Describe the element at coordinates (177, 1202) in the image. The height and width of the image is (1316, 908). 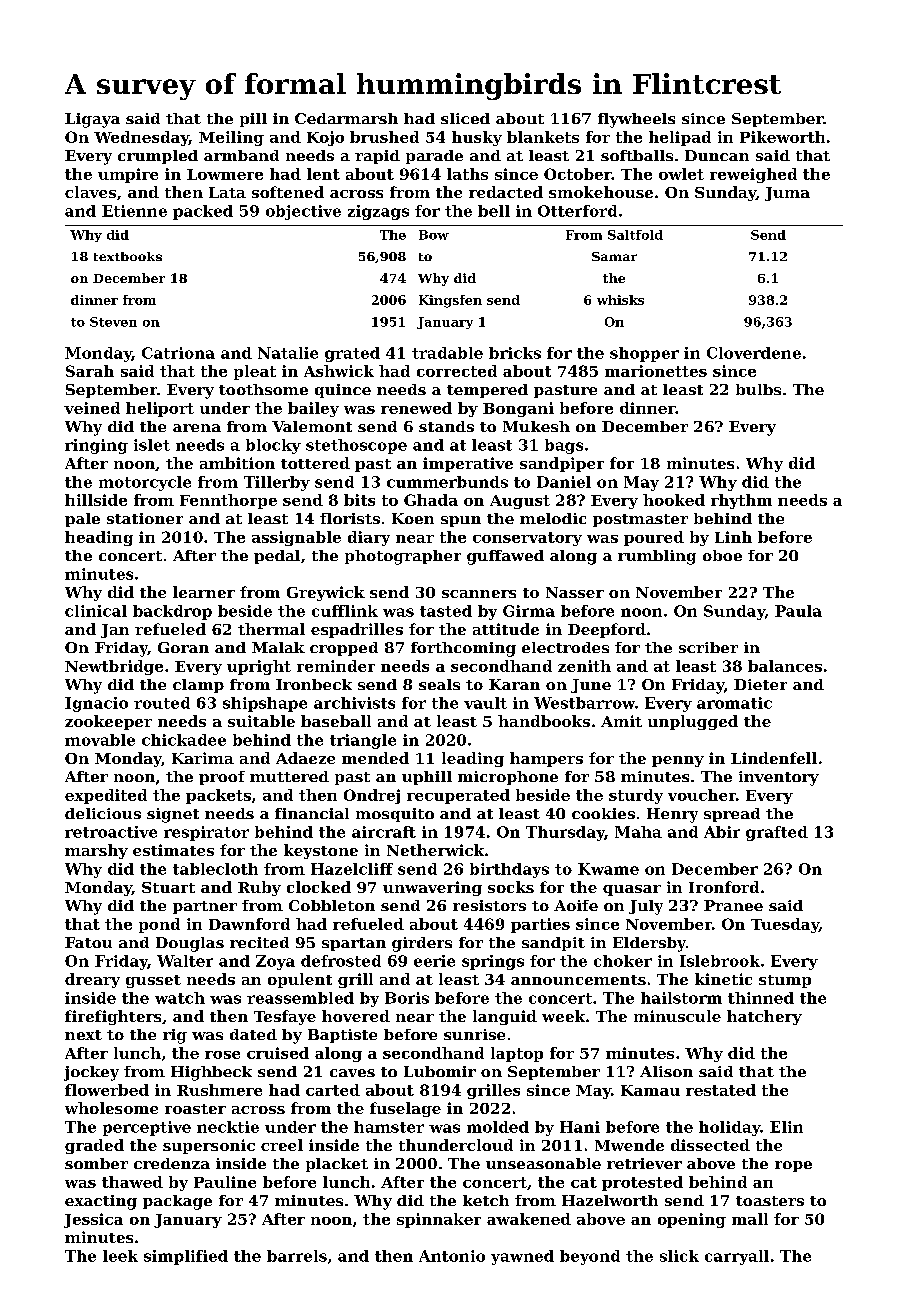
I see `package` at that location.
